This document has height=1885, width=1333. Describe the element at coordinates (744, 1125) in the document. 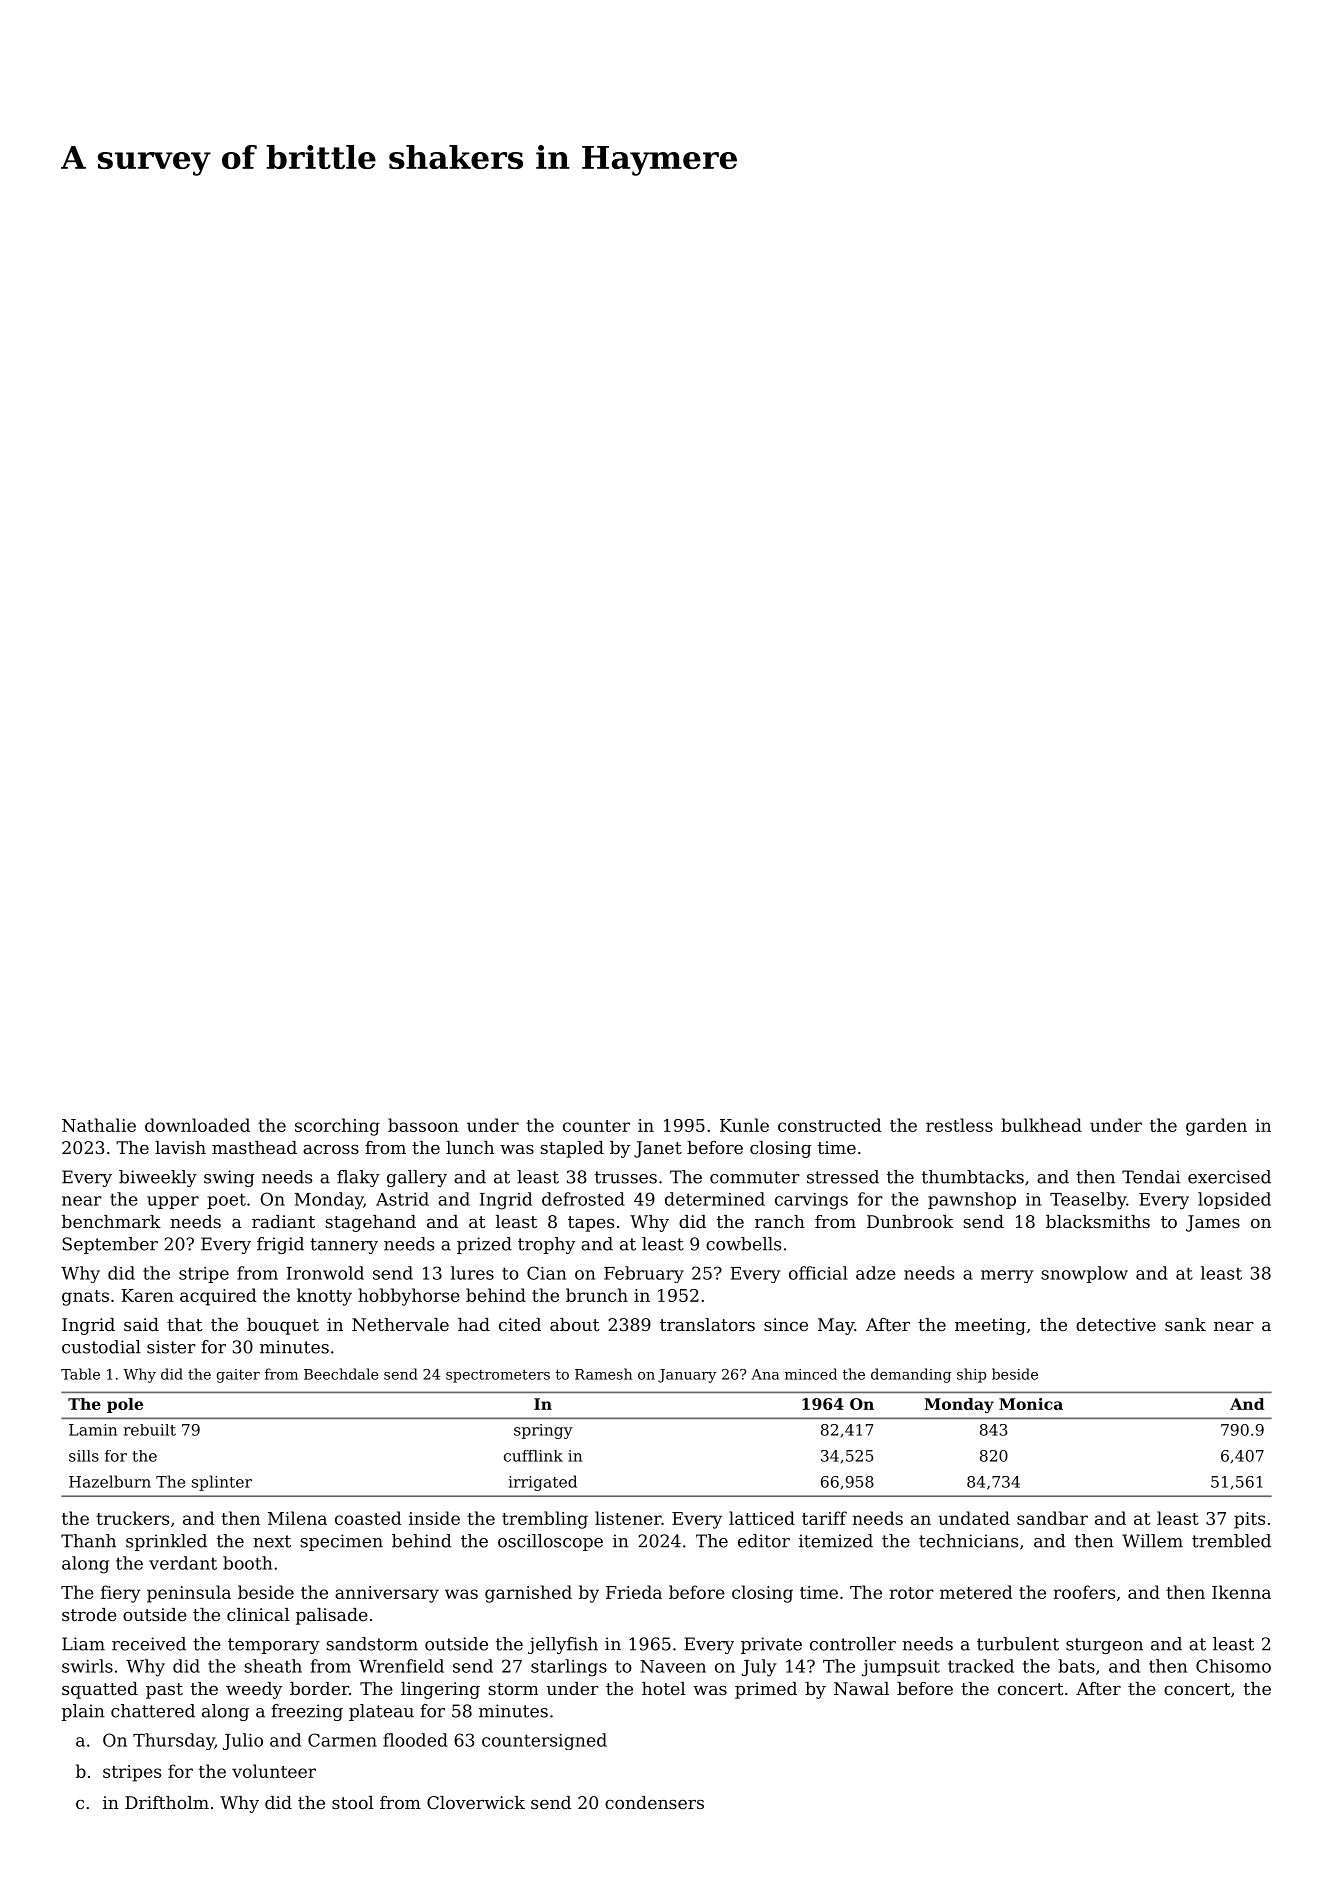

I see `Kunle` at that location.
